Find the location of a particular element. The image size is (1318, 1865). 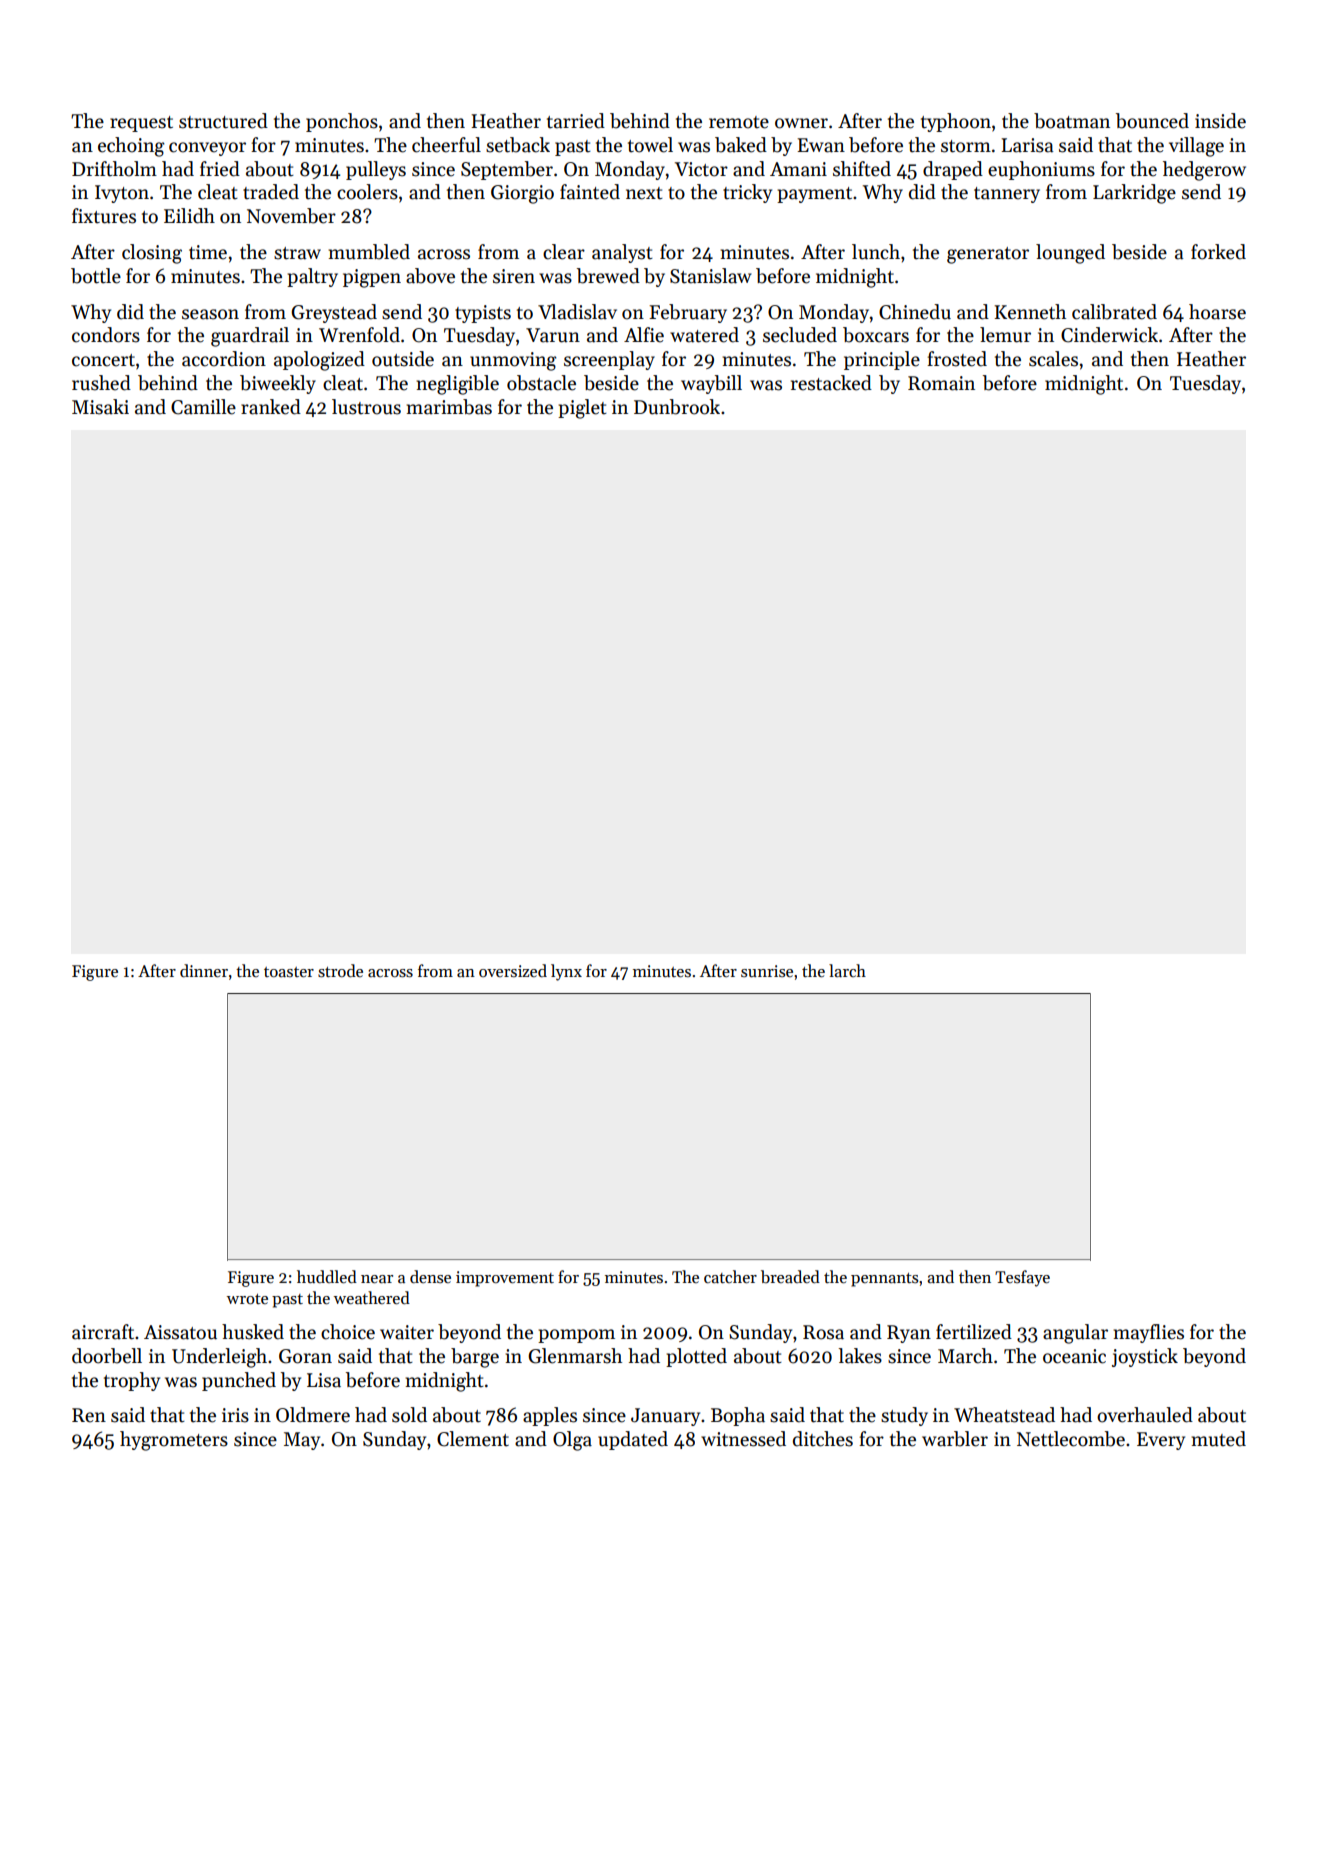

inside is located at coordinates (1220, 121).
